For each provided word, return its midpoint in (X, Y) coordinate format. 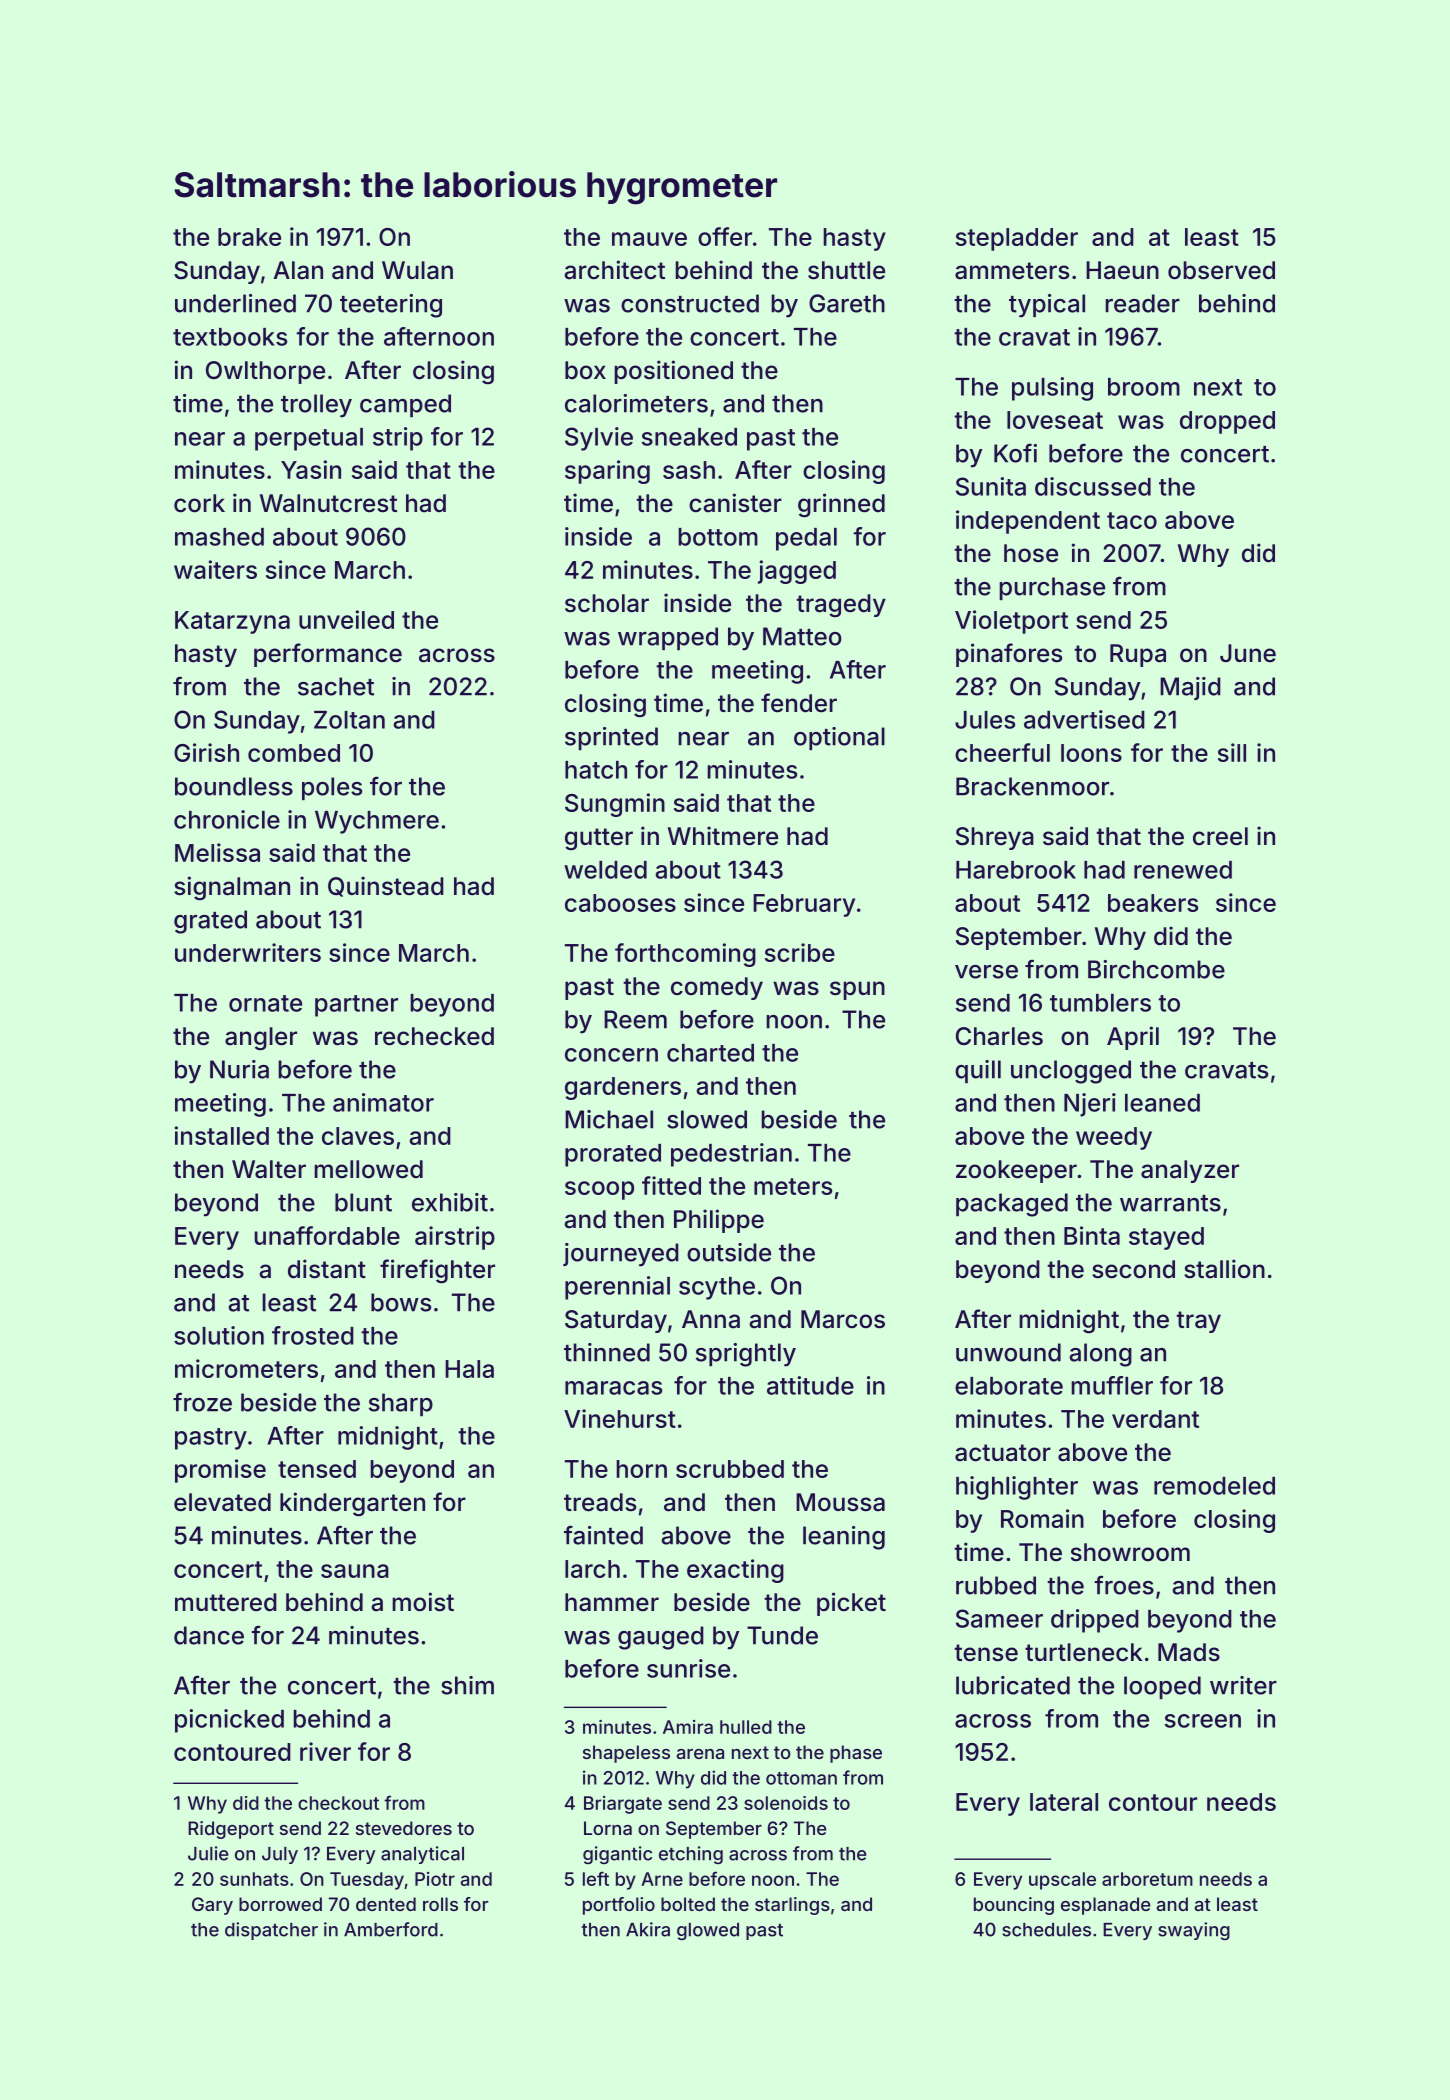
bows (401, 1302)
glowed (708, 1931)
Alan (298, 270)
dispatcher (271, 1931)
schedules (1046, 1930)
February (804, 905)
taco (1132, 520)
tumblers (1100, 1003)
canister (735, 503)
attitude (810, 1385)
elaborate (1009, 1386)
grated (210, 922)
